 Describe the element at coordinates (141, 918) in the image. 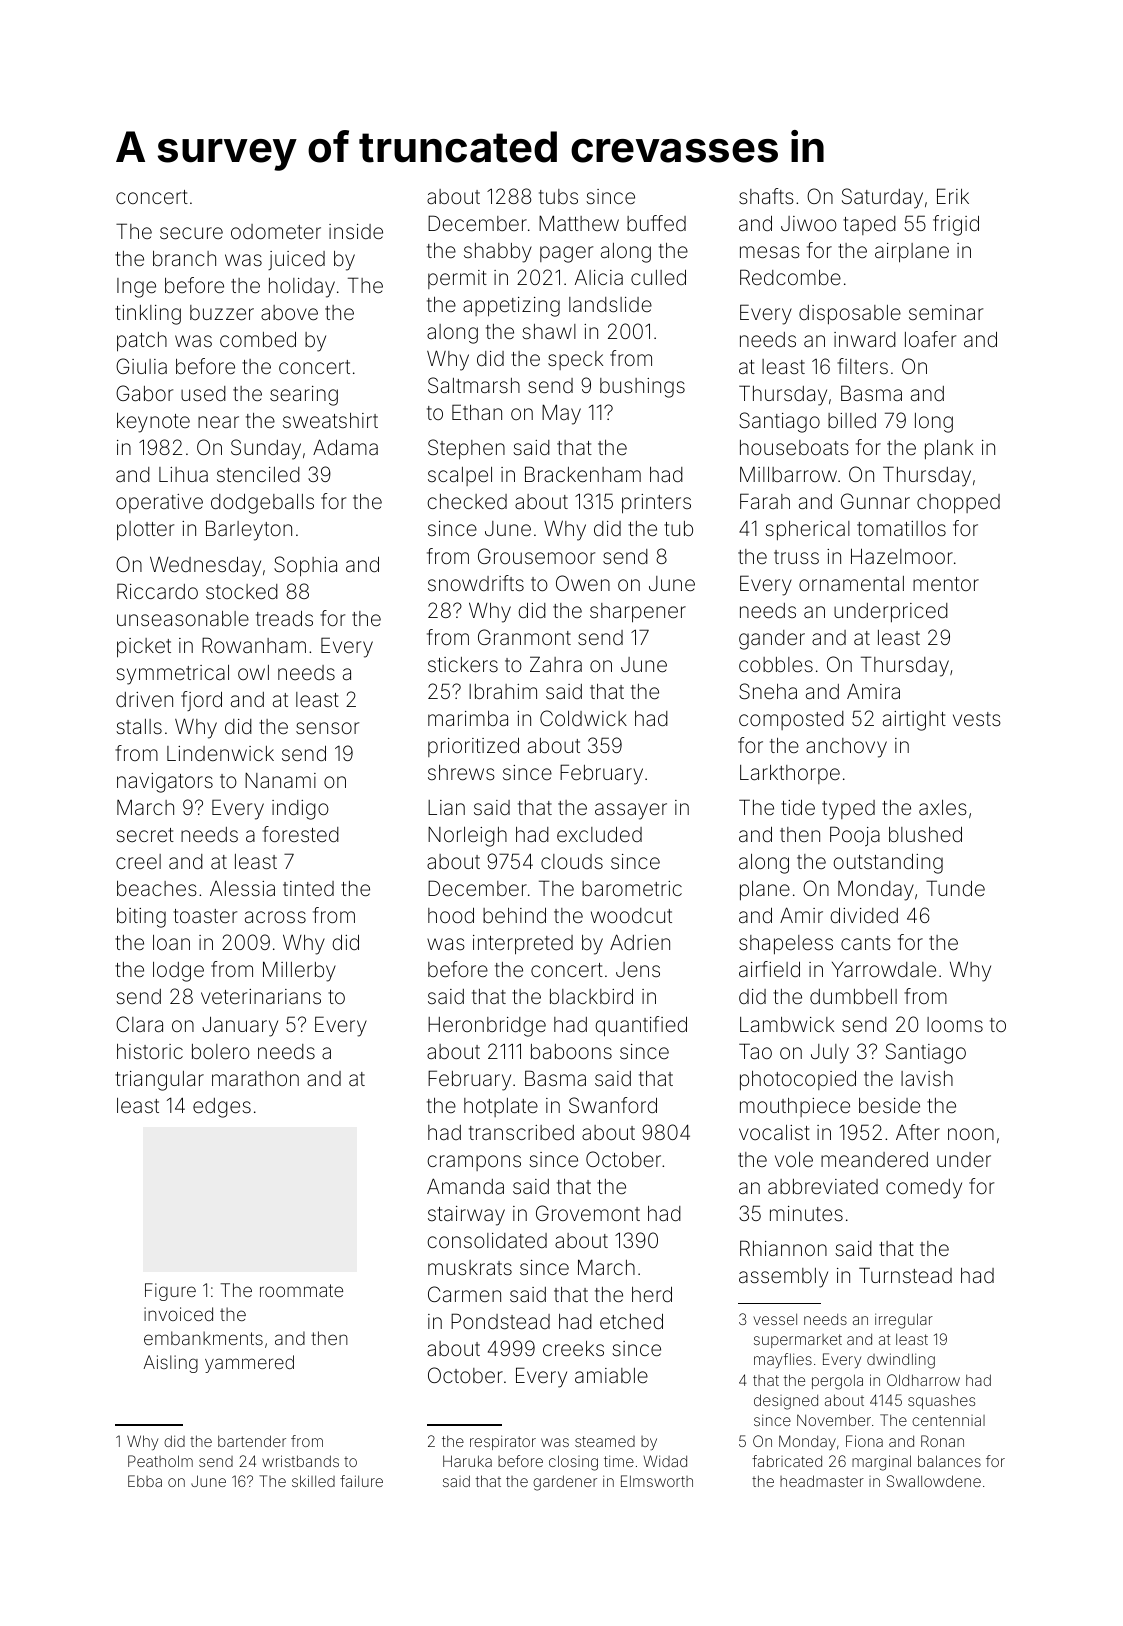

I see `biting` at that location.
